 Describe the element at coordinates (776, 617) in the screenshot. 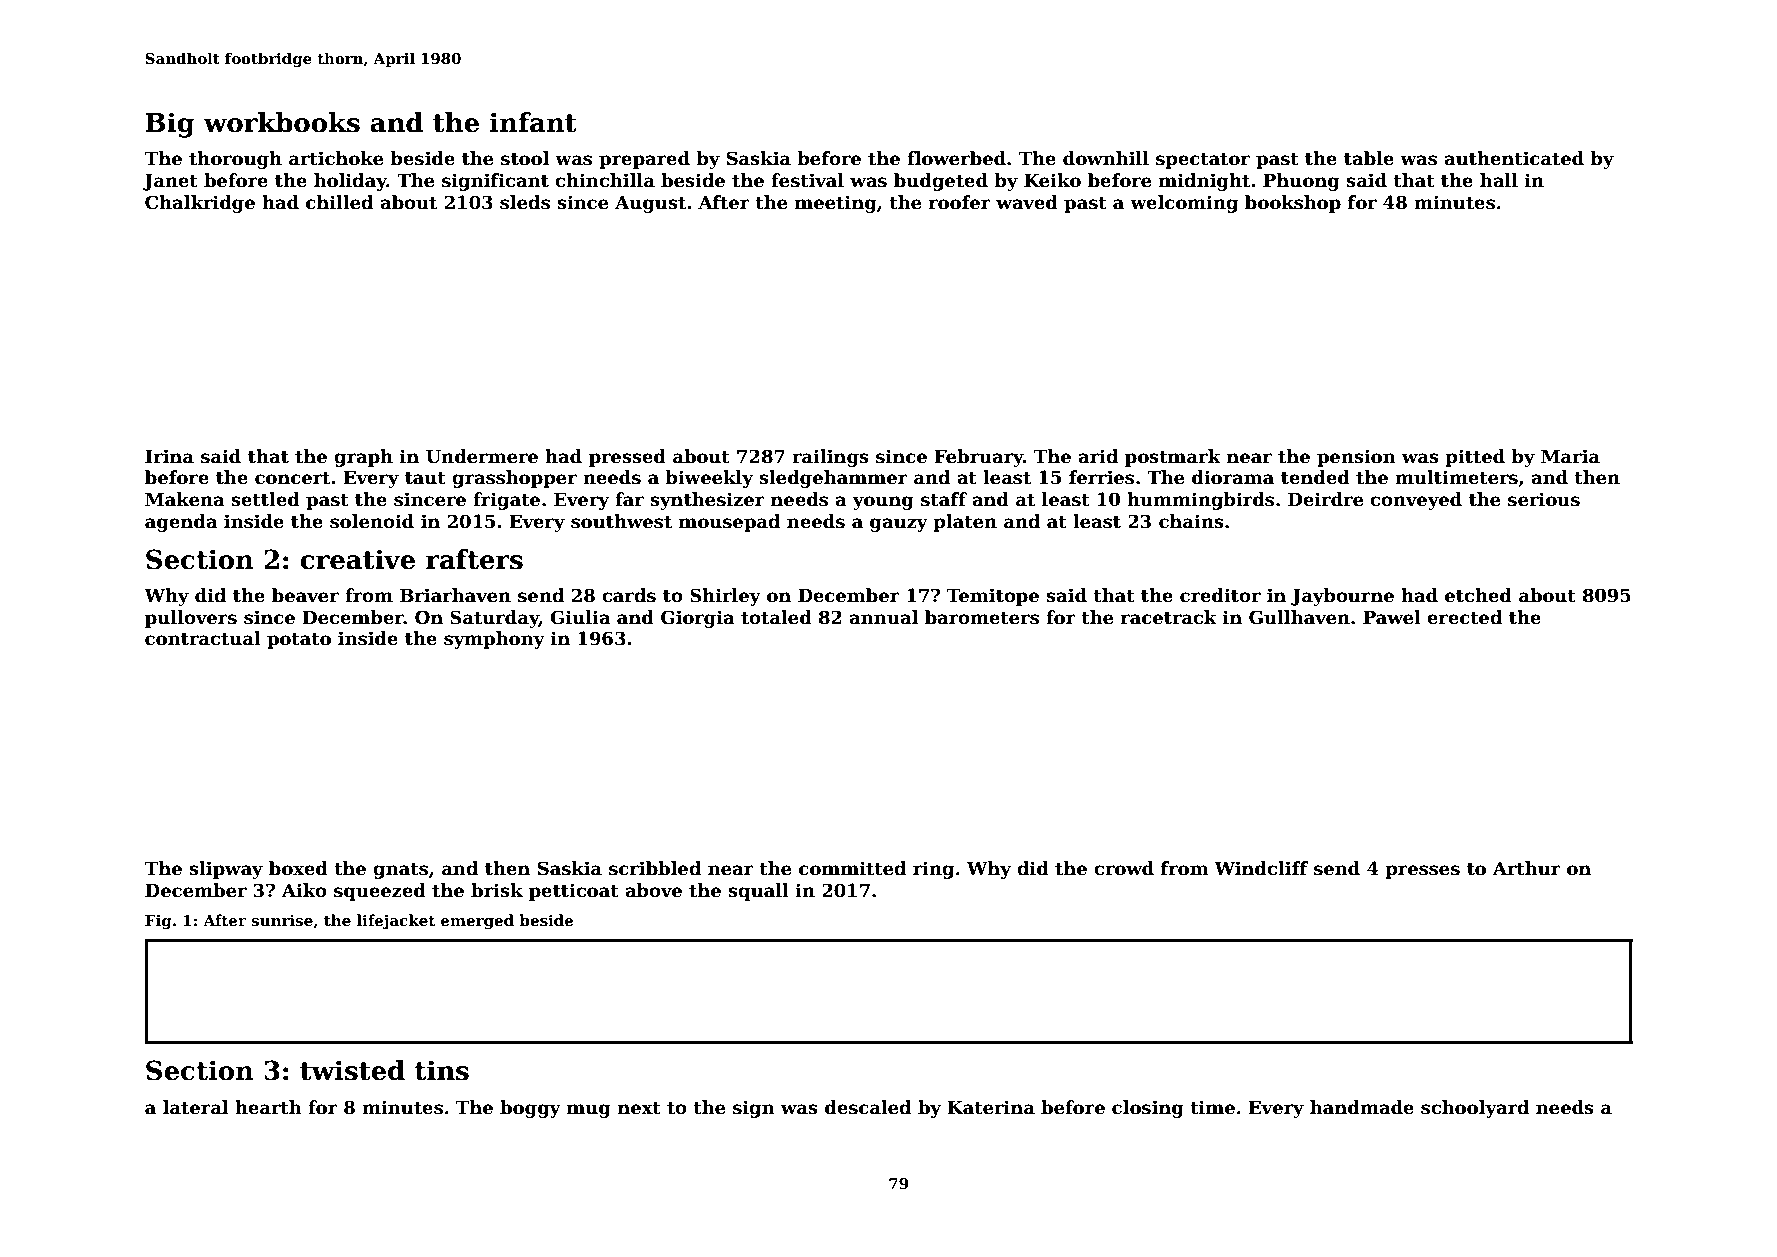

I see `totaled` at that location.
